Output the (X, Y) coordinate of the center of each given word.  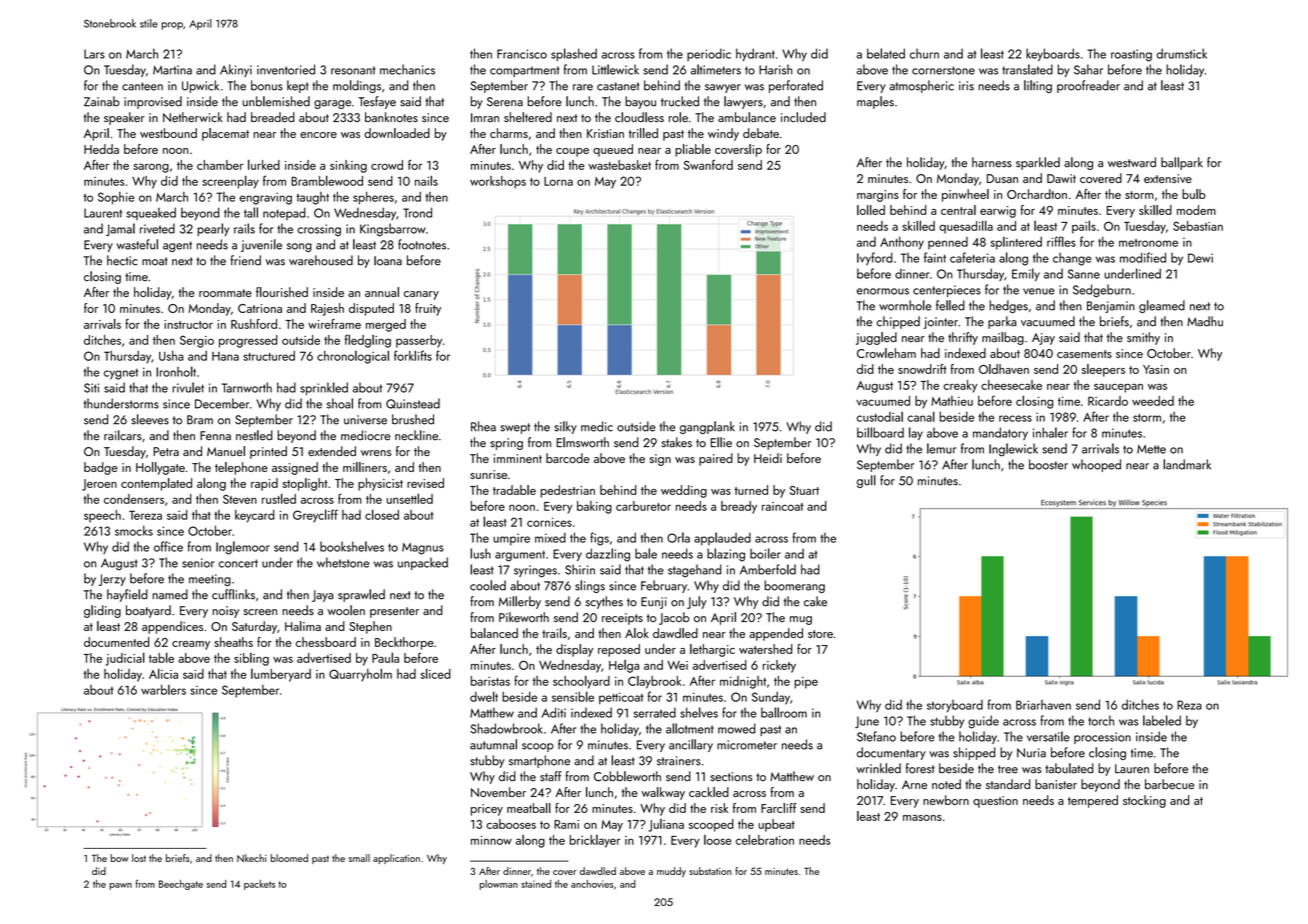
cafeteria (972, 257)
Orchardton (1037, 194)
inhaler (1050, 432)
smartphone (539, 761)
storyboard (955, 706)
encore (318, 135)
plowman (499, 885)
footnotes (422, 244)
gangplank (707, 427)
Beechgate (181, 885)
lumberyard (281, 675)
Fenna (215, 436)
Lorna (558, 181)
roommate (225, 293)
